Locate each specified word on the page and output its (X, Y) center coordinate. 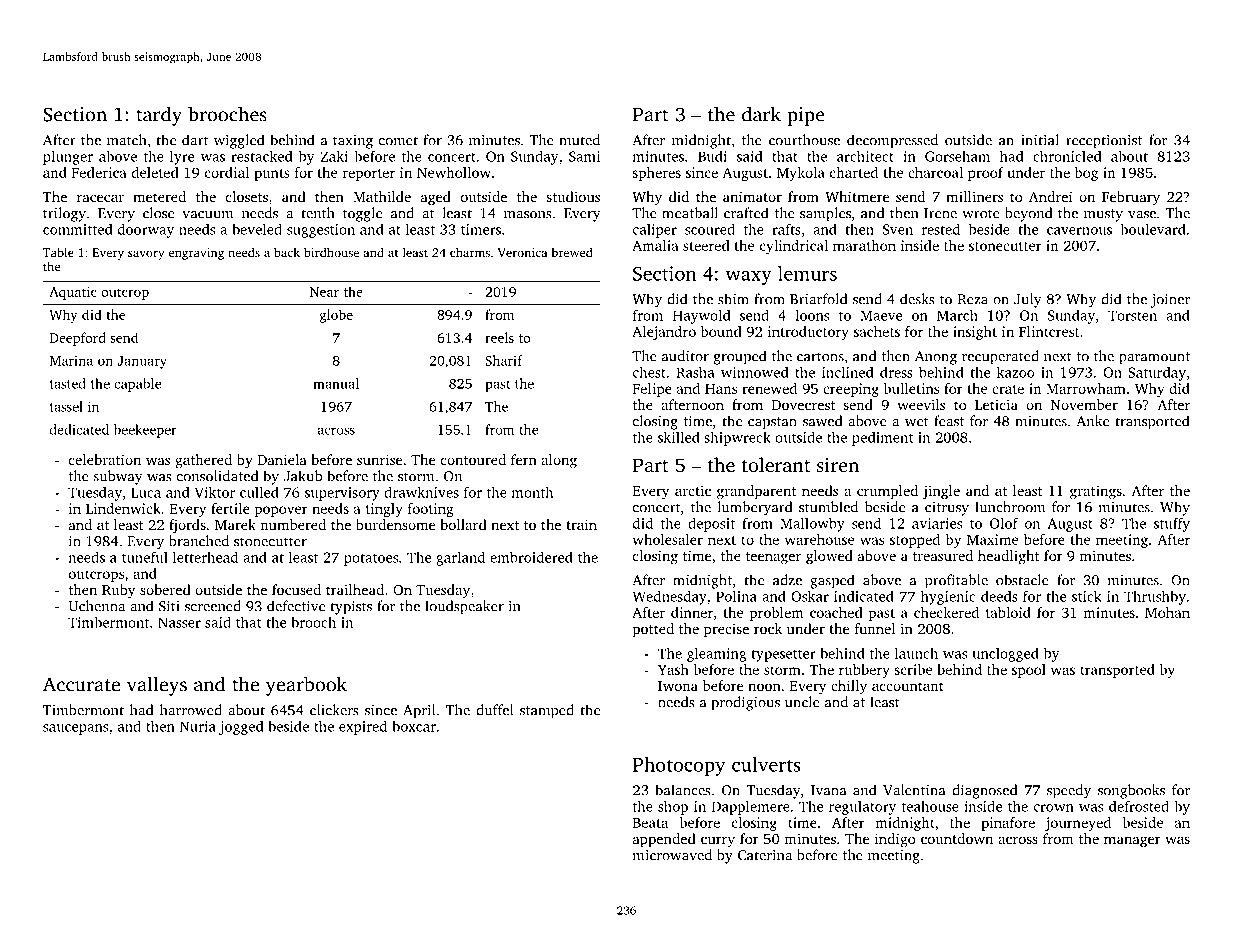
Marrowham (1086, 388)
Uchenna (97, 606)
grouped (740, 357)
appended (664, 840)
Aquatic (73, 293)
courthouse (804, 140)
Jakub (303, 476)
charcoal (935, 172)
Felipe (652, 390)
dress (896, 372)
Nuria (198, 726)
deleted (155, 172)
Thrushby (1155, 598)
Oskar (810, 596)
